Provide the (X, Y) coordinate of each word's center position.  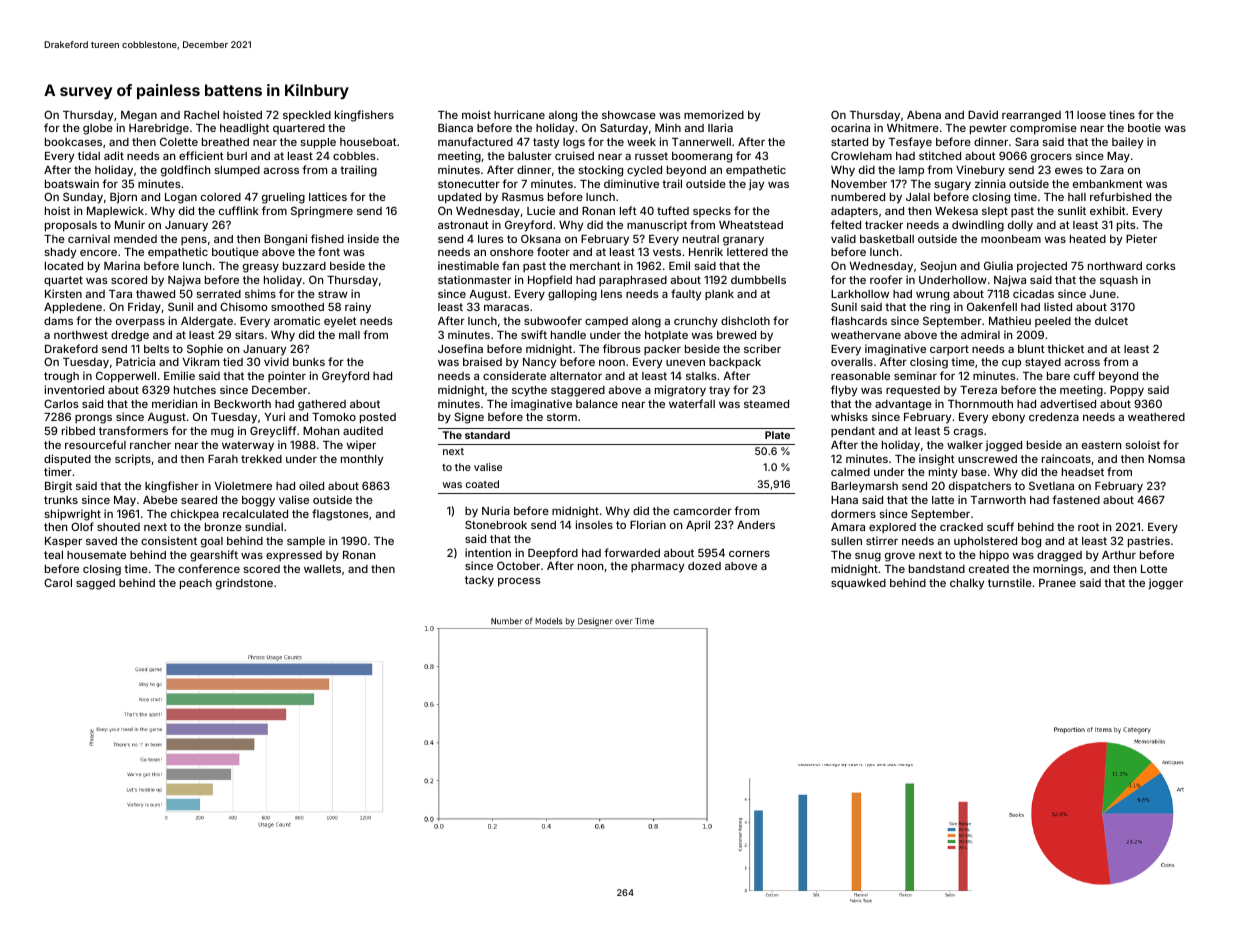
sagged (95, 584)
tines (1122, 114)
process (519, 582)
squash (1119, 281)
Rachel (201, 115)
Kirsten (63, 293)
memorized (714, 114)
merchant (595, 266)
